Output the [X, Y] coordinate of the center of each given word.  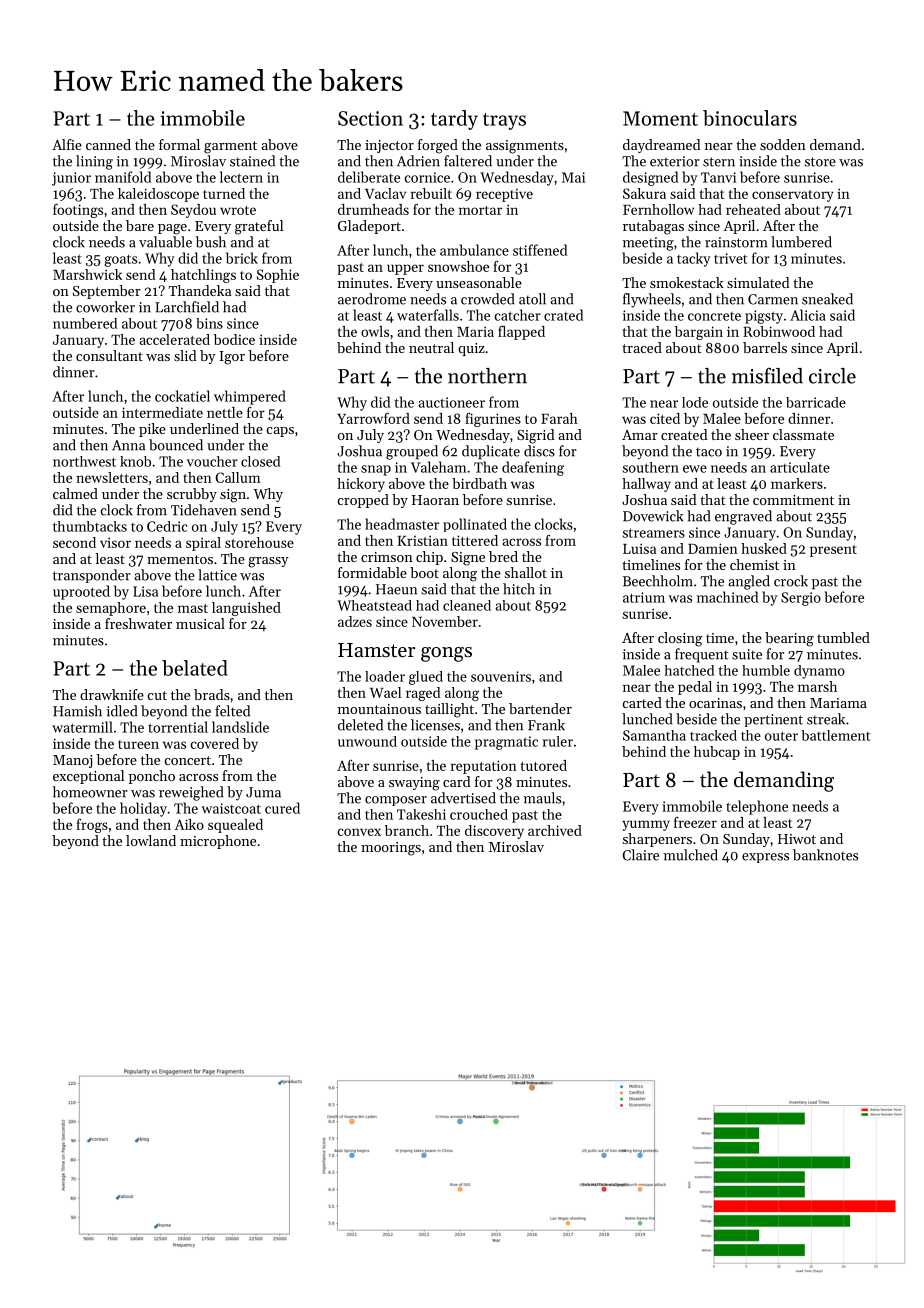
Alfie [67, 144]
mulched [691, 855]
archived [555, 830]
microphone [218, 842]
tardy [454, 120]
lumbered [801, 242]
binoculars [750, 118]
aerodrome [372, 299]
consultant [109, 355]
